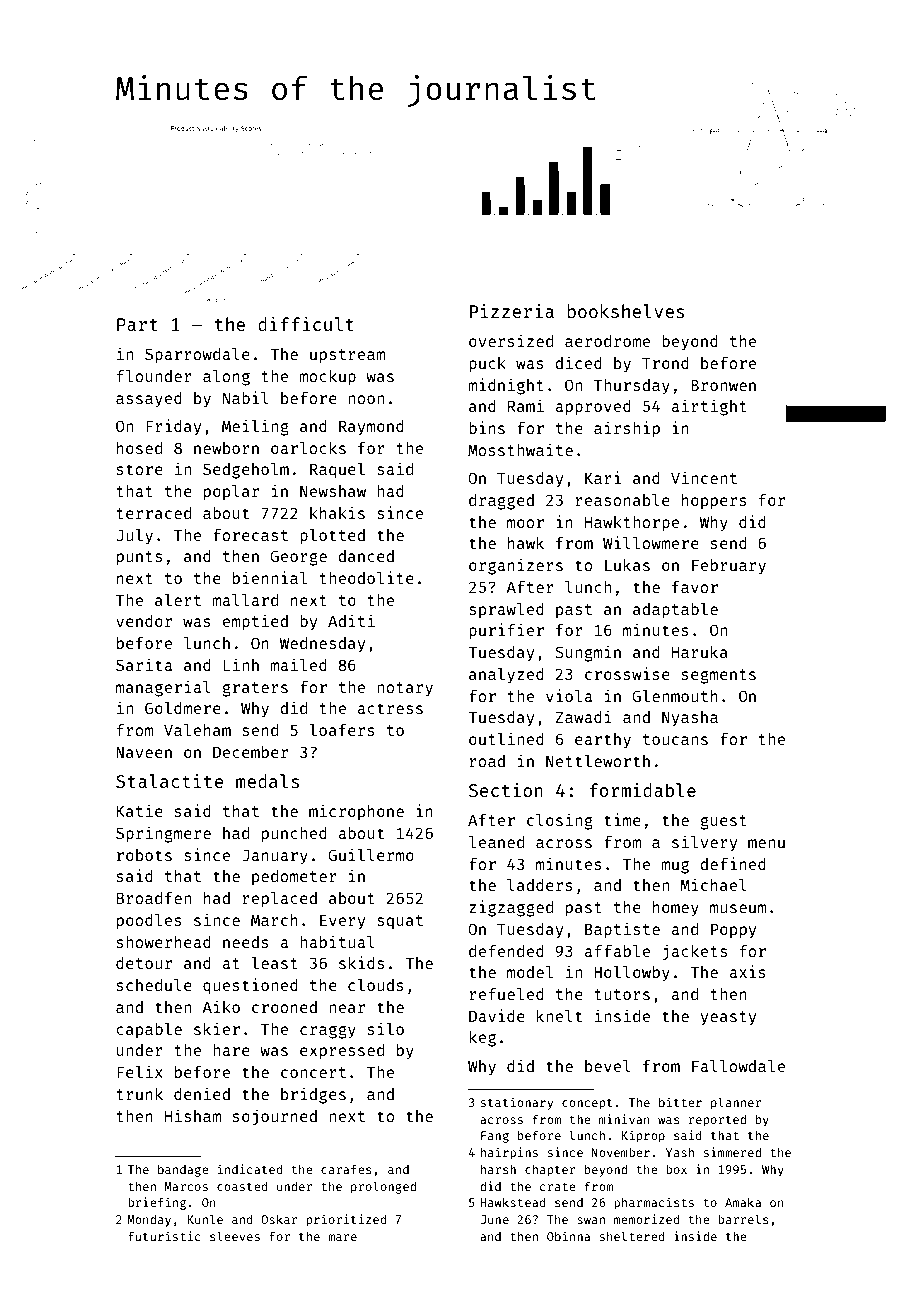 This document has height=1316, width=908. I want to click on sheltered, so click(632, 1236).
